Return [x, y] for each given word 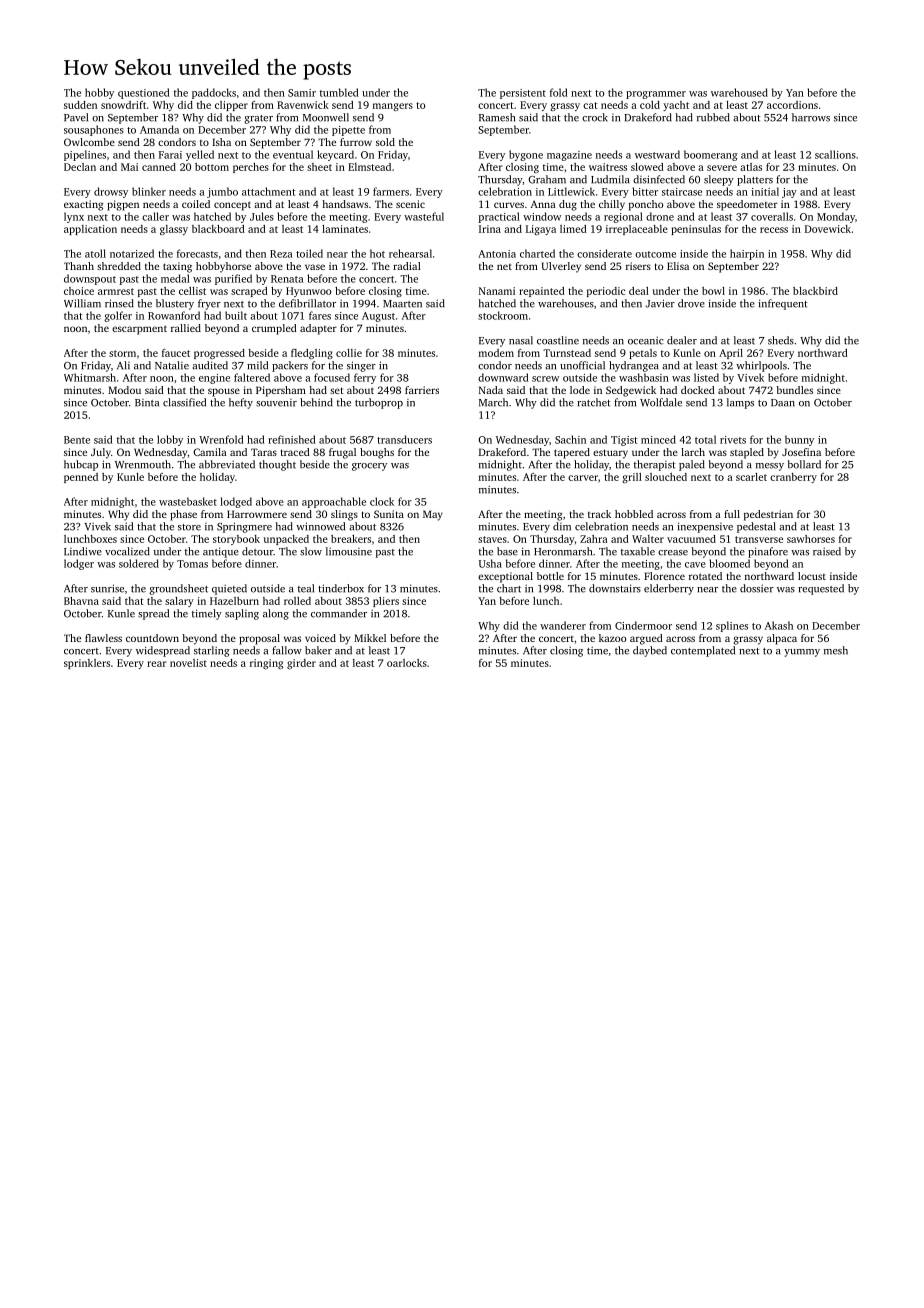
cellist [192, 291]
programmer [656, 95]
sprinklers [87, 664]
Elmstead [369, 167]
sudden [80, 105]
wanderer [563, 625]
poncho [646, 205]
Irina [490, 229]
